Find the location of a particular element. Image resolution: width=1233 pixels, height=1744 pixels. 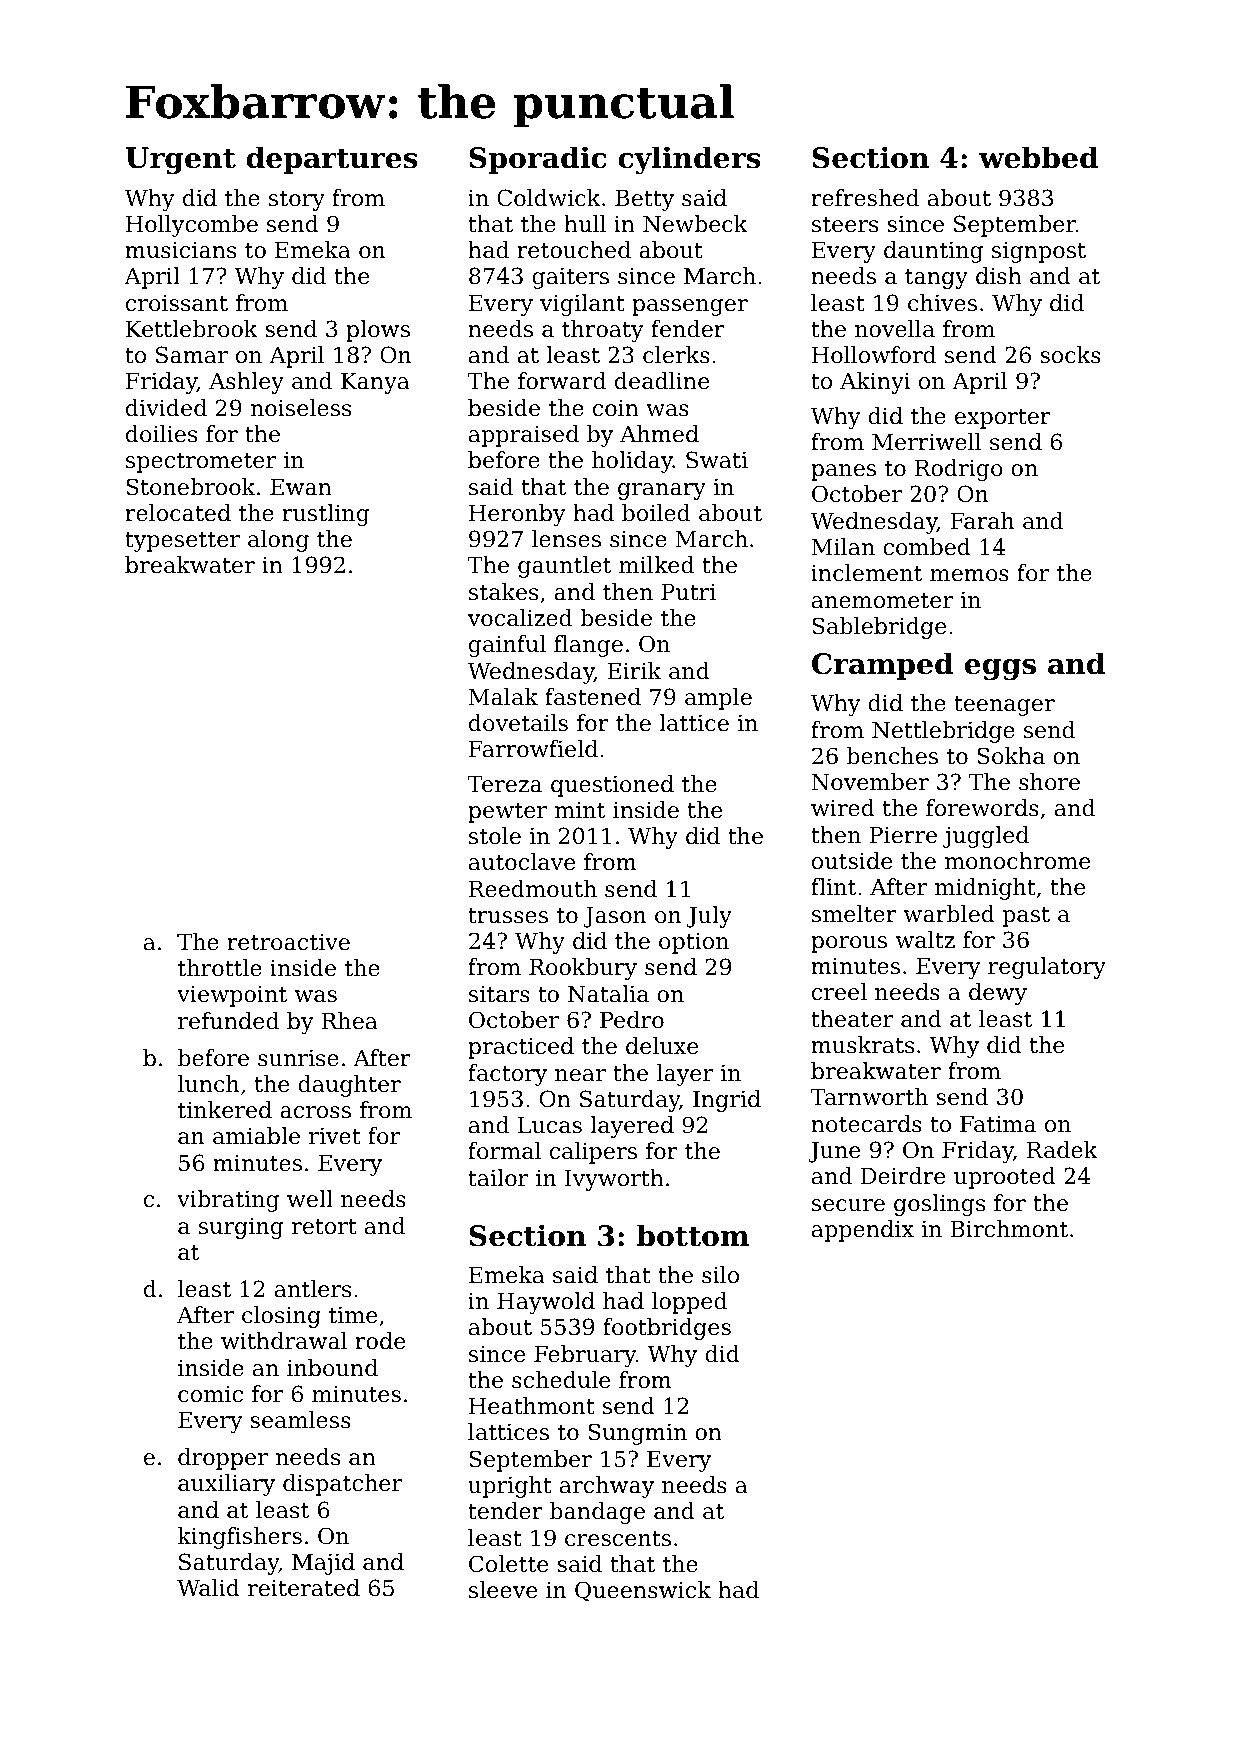

throttle is located at coordinates (220, 968).
